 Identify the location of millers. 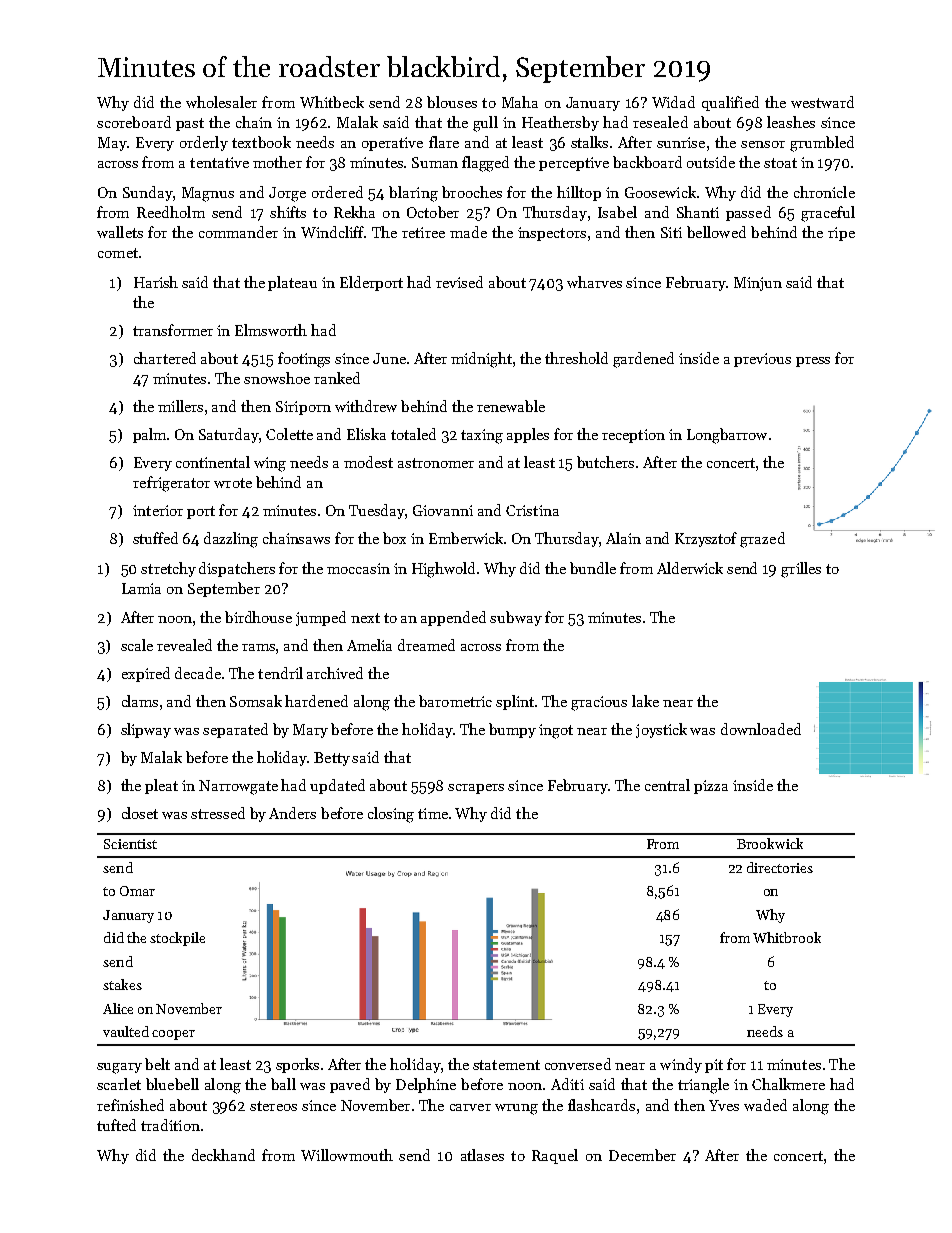
(180, 406).
